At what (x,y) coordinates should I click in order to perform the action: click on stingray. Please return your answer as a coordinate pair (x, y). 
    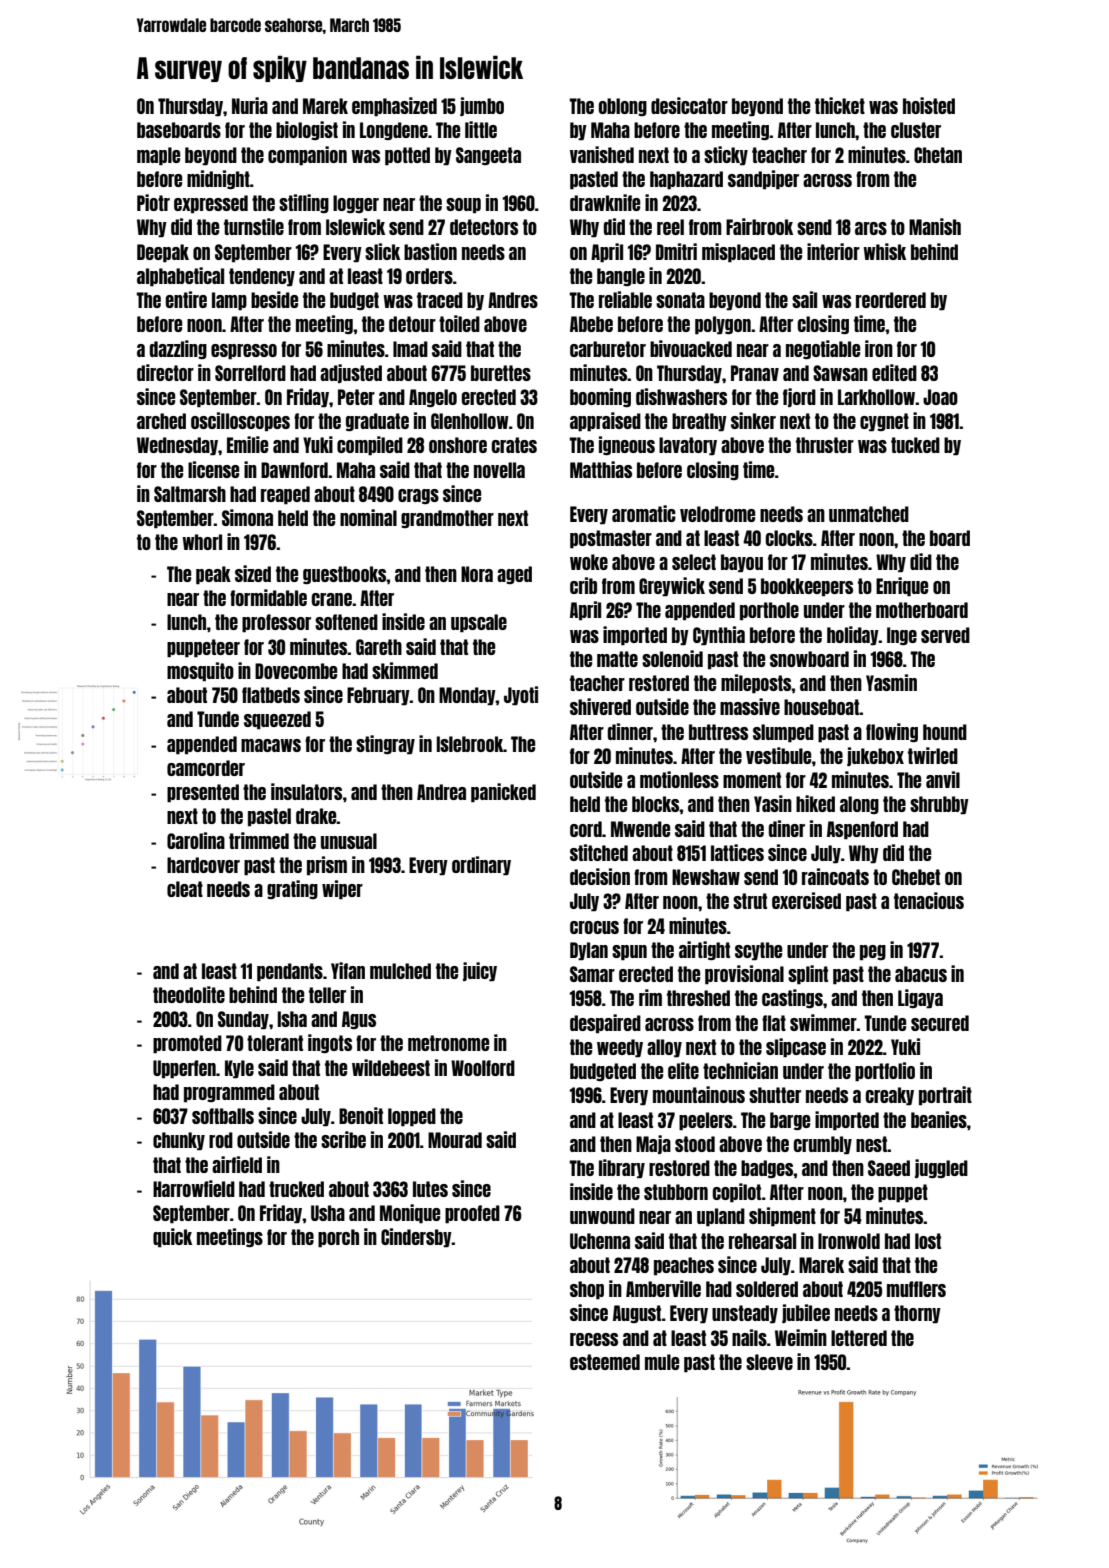
    Looking at the image, I should click on (385, 745).
